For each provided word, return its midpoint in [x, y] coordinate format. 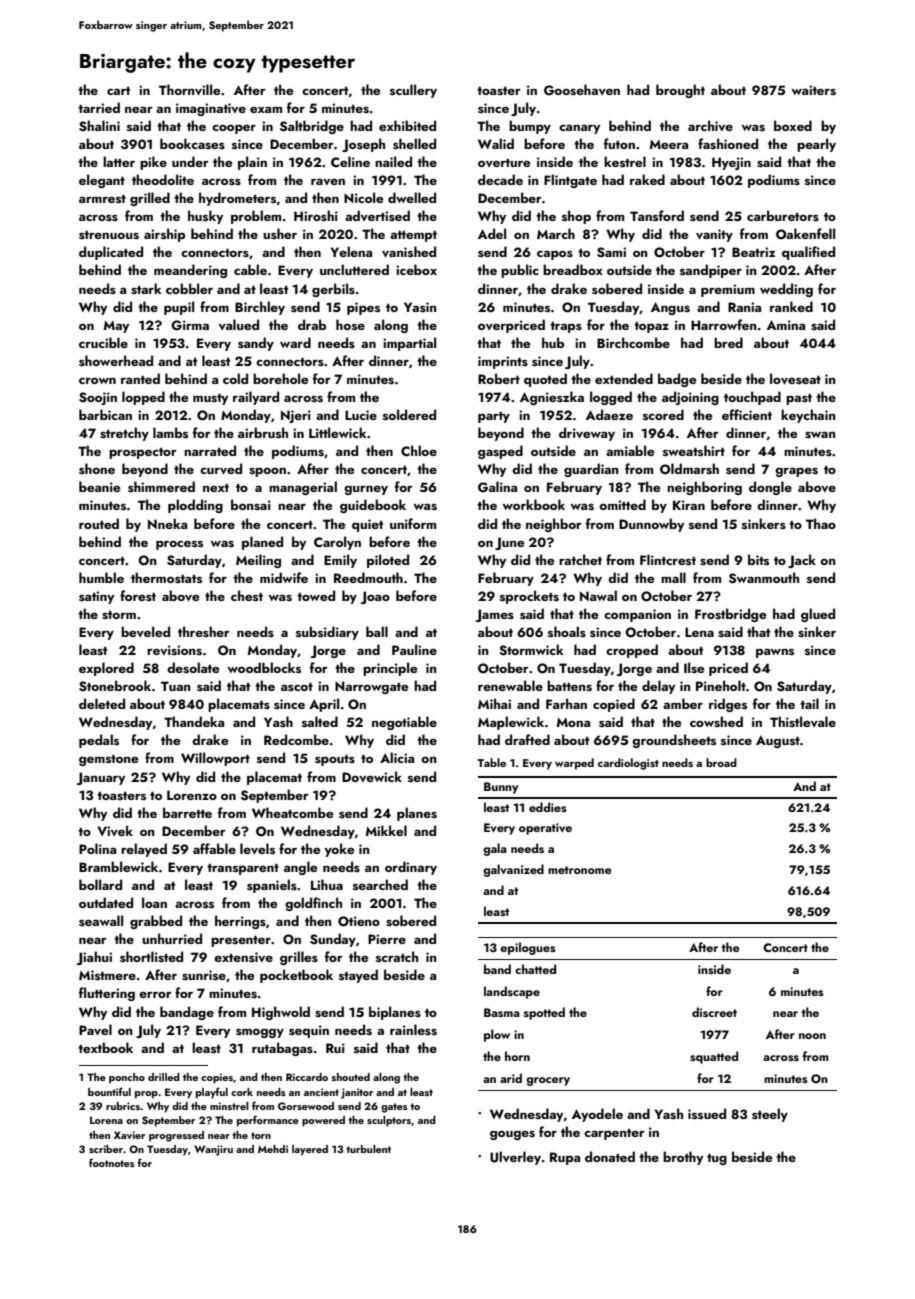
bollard [100, 884]
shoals [567, 632]
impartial [409, 344]
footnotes [112, 1162]
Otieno [359, 921]
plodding [195, 506]
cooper [234, 129]
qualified [808, 253]
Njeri [296, 416]
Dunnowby [651, 525]
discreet [714, 1012]
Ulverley [515, 1158]
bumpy [530, 127]
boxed [793, 125]
